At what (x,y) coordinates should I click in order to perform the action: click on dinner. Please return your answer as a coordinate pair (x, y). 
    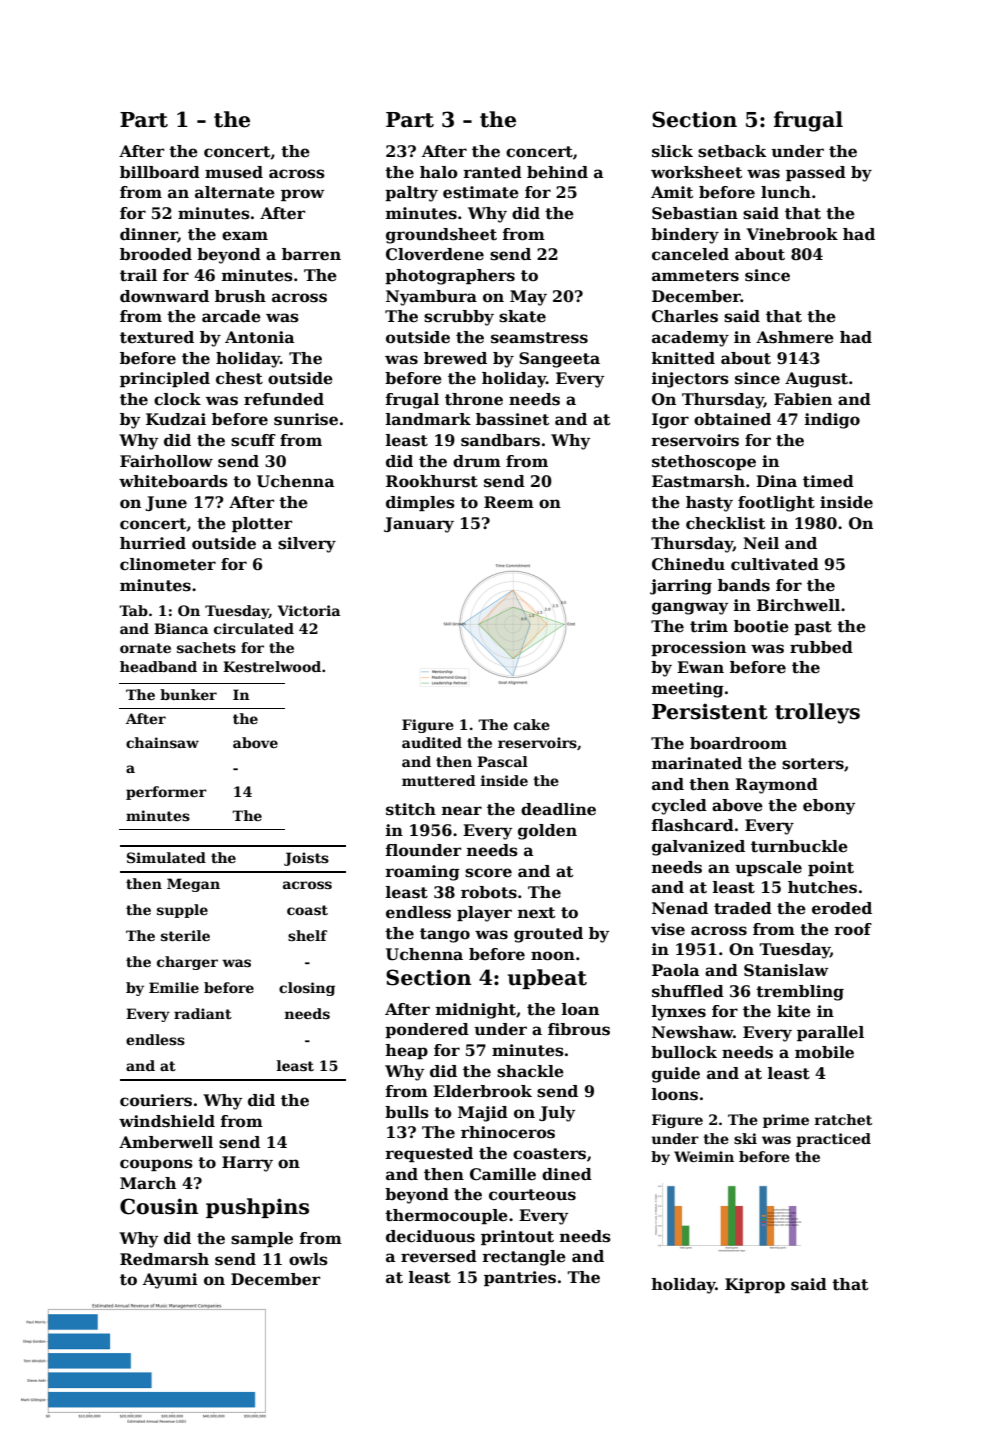
    Looking at the image, I should click on (149, 235).
